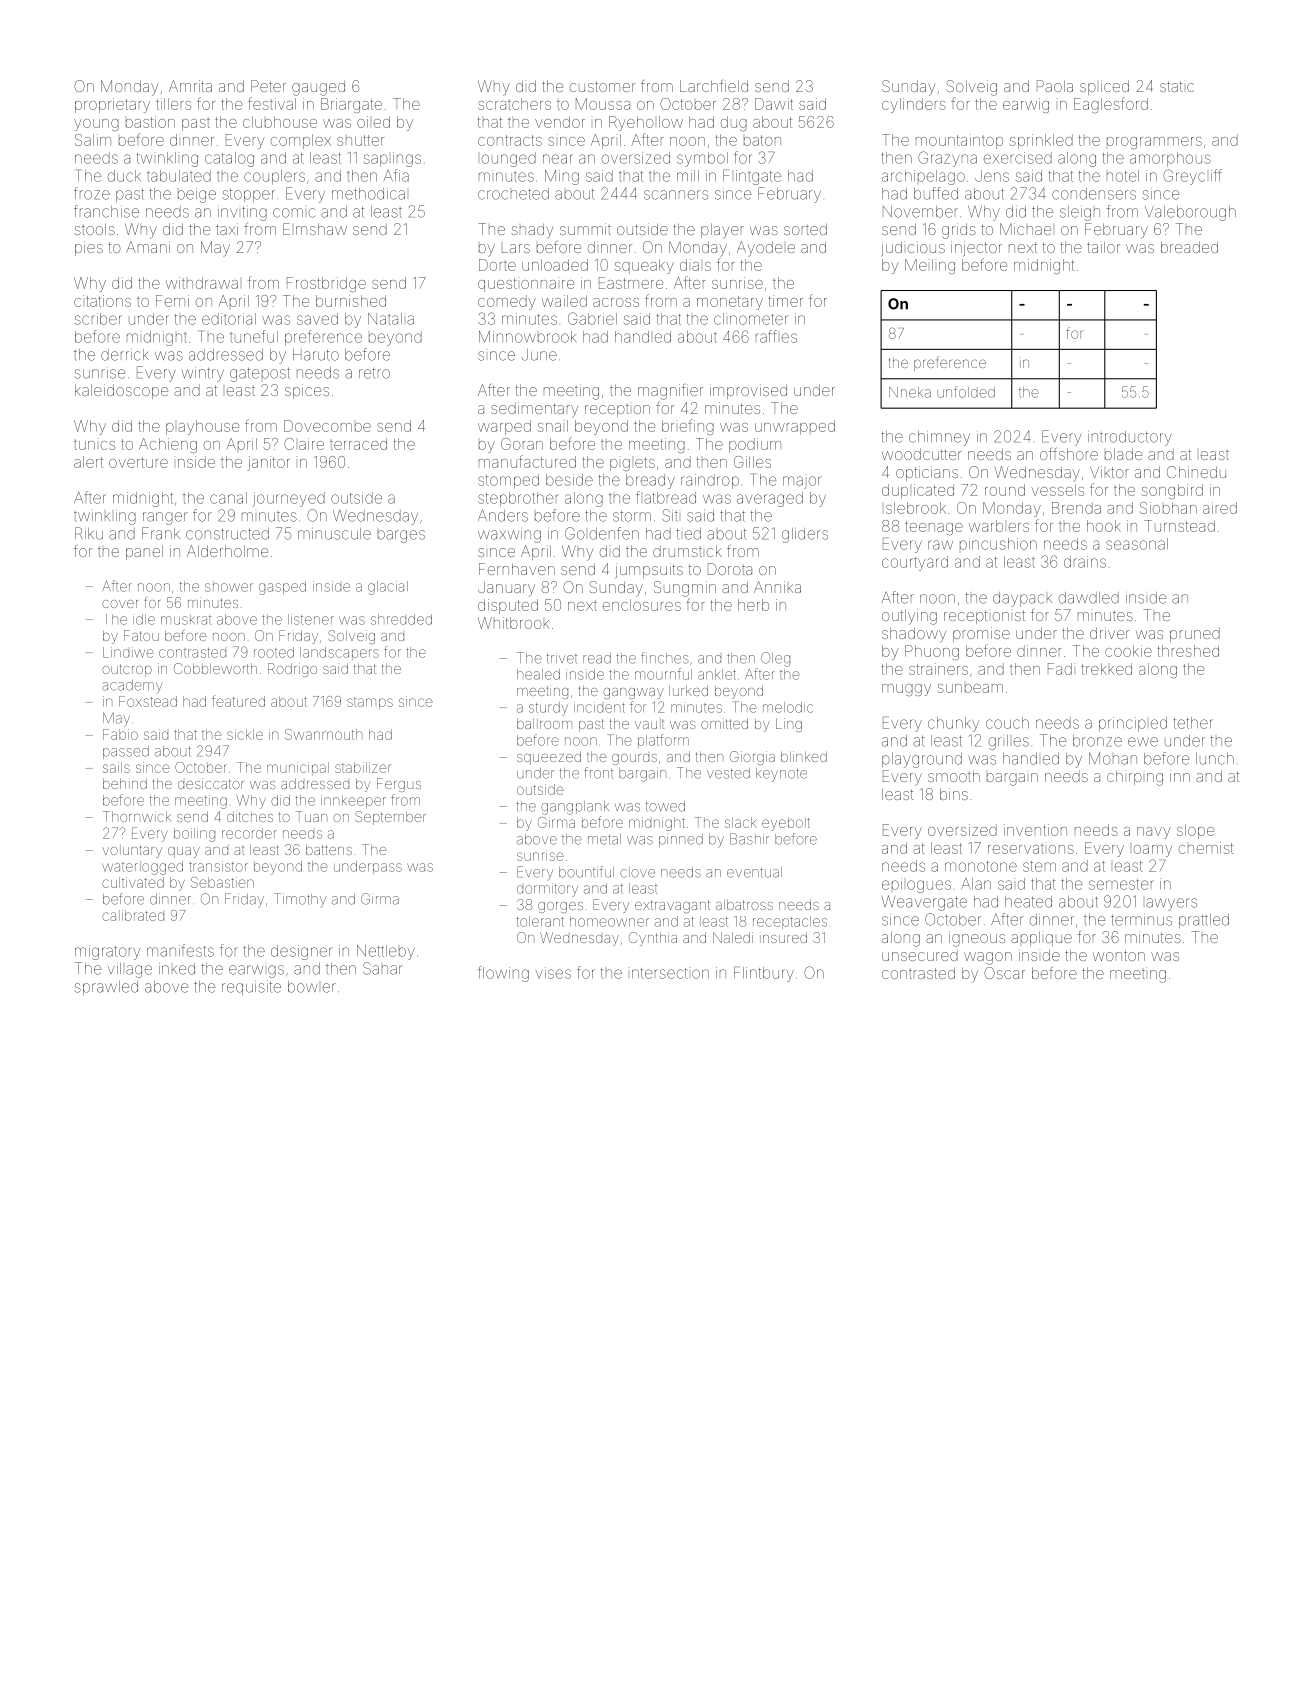  I want to click on vessels, so click(1057, 490).
